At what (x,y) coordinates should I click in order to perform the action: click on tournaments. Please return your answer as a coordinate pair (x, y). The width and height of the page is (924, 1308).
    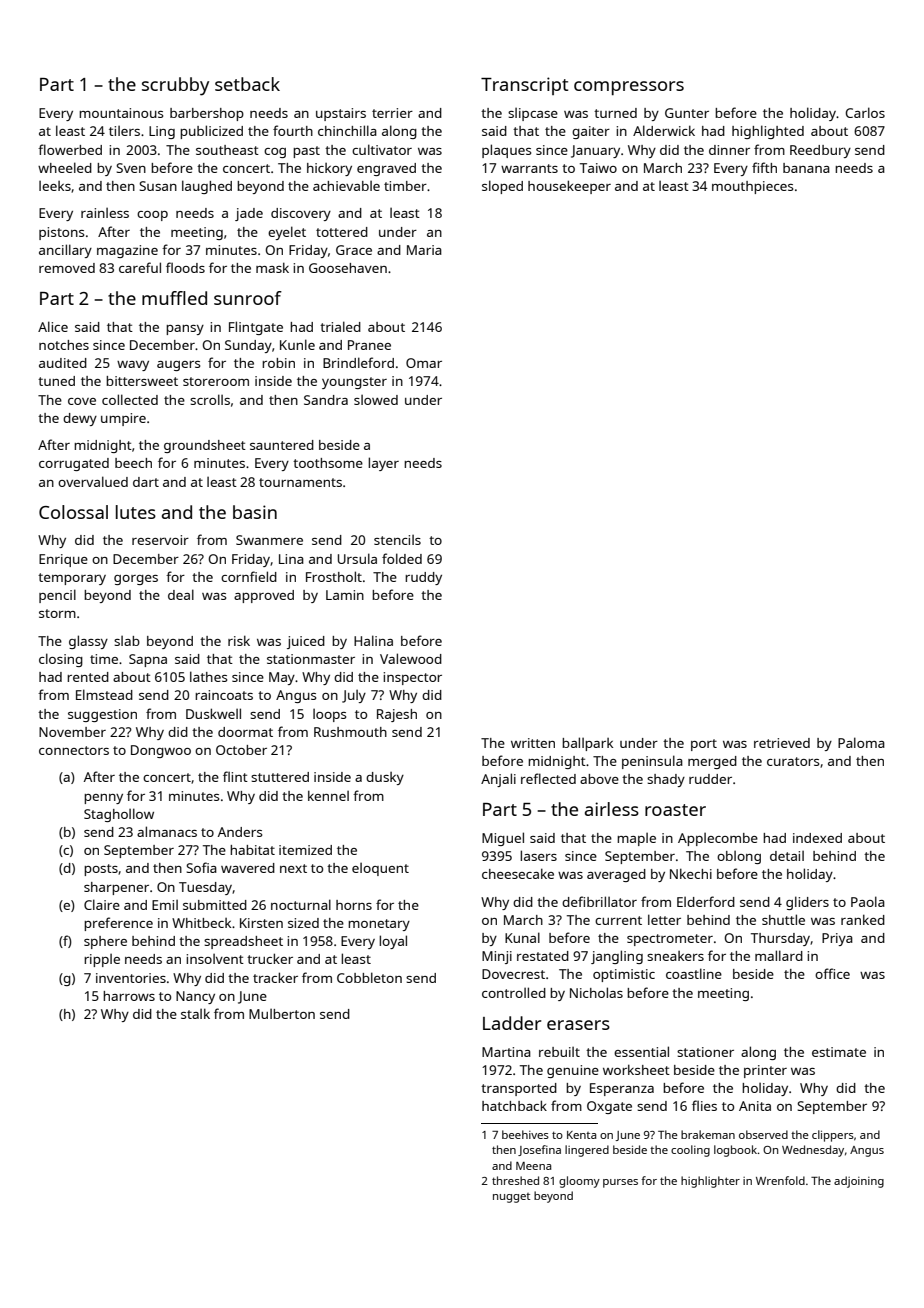
    Looking at the image, I should click on (300, 482).
